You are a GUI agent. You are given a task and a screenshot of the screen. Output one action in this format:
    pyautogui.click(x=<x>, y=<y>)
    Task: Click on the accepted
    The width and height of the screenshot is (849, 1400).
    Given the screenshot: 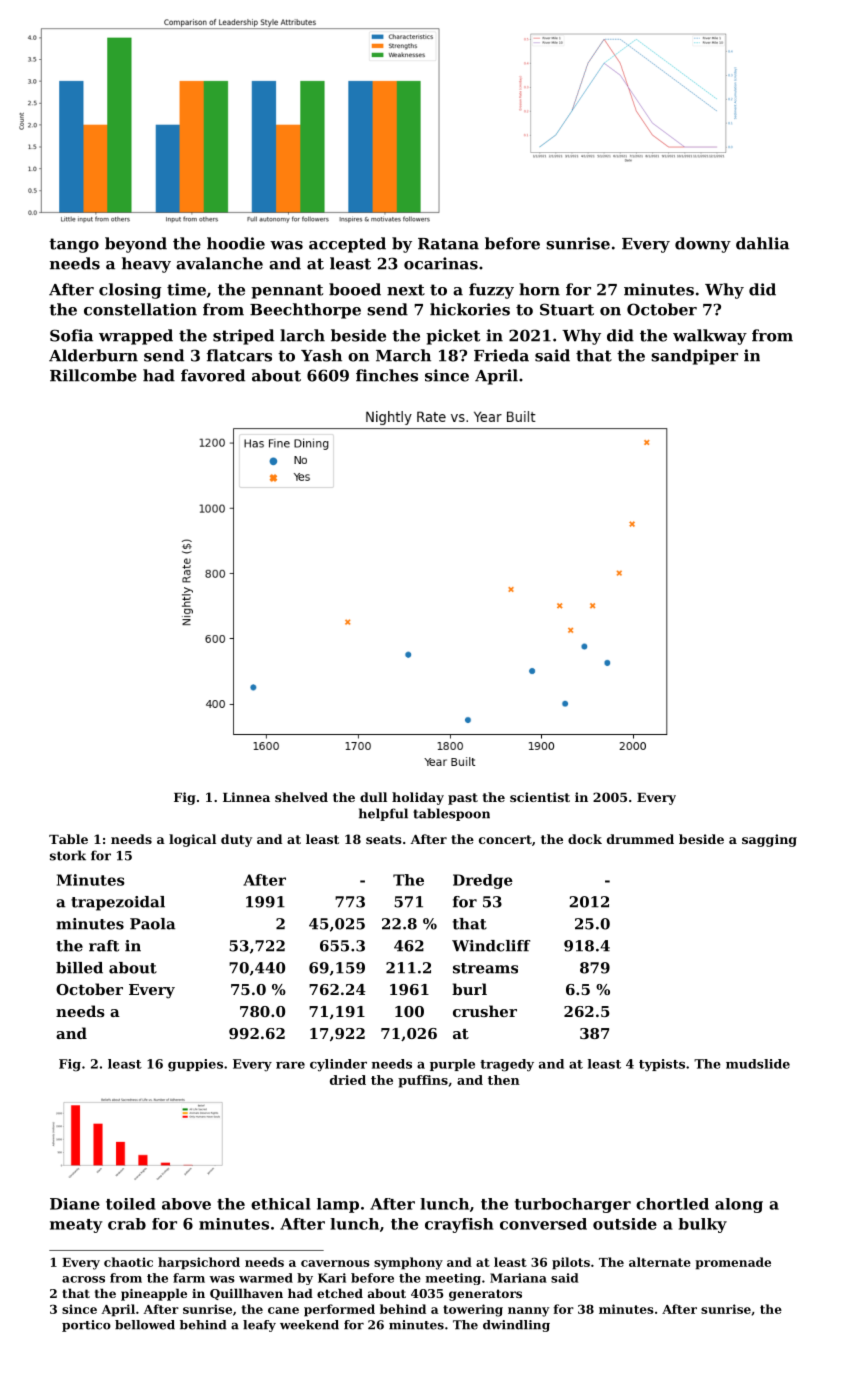 What is the action you would take?
    pyautogui.click(x=347, y=245)
